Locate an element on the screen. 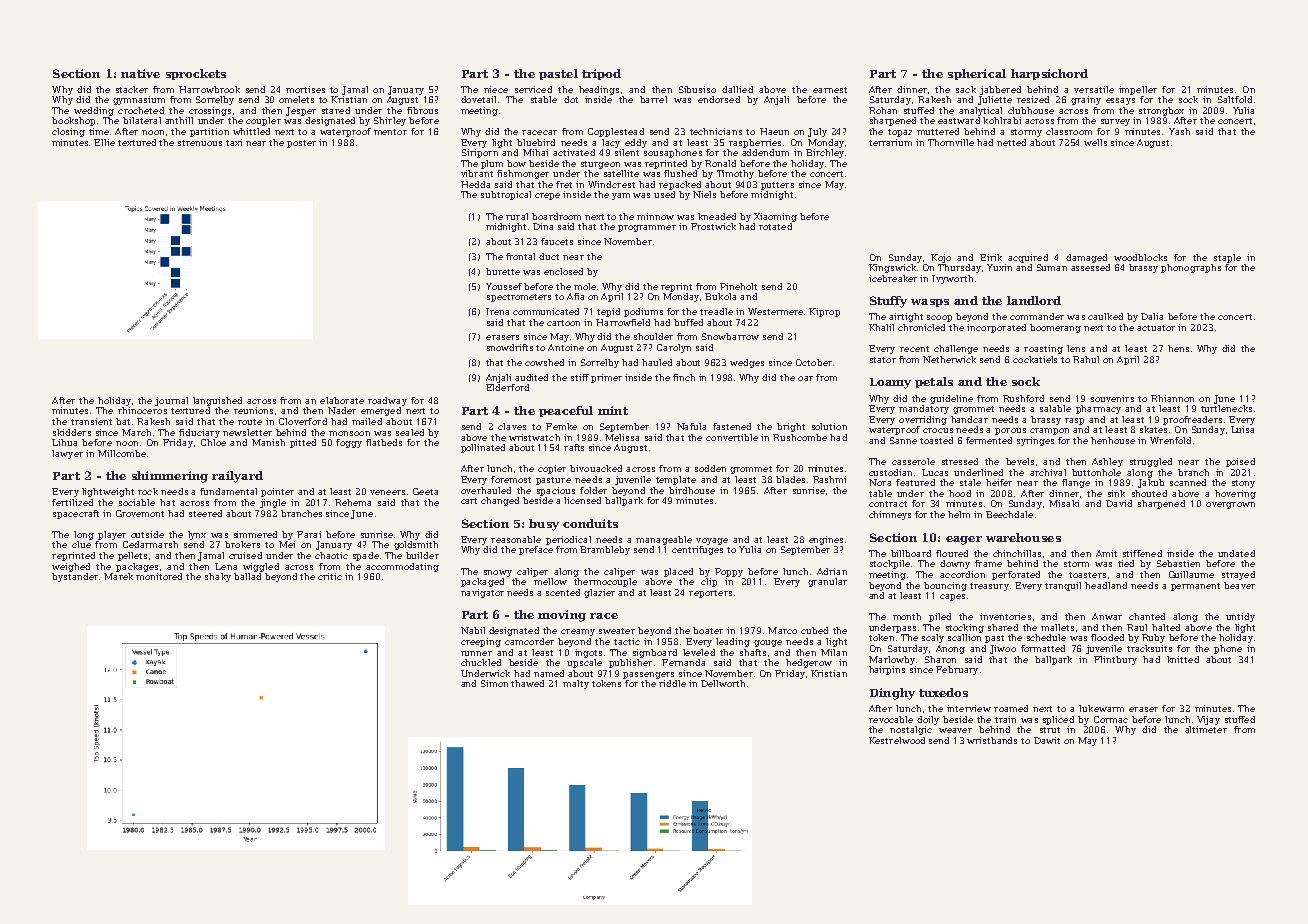  Kestrelwood is located at coordinates (897, 740).
